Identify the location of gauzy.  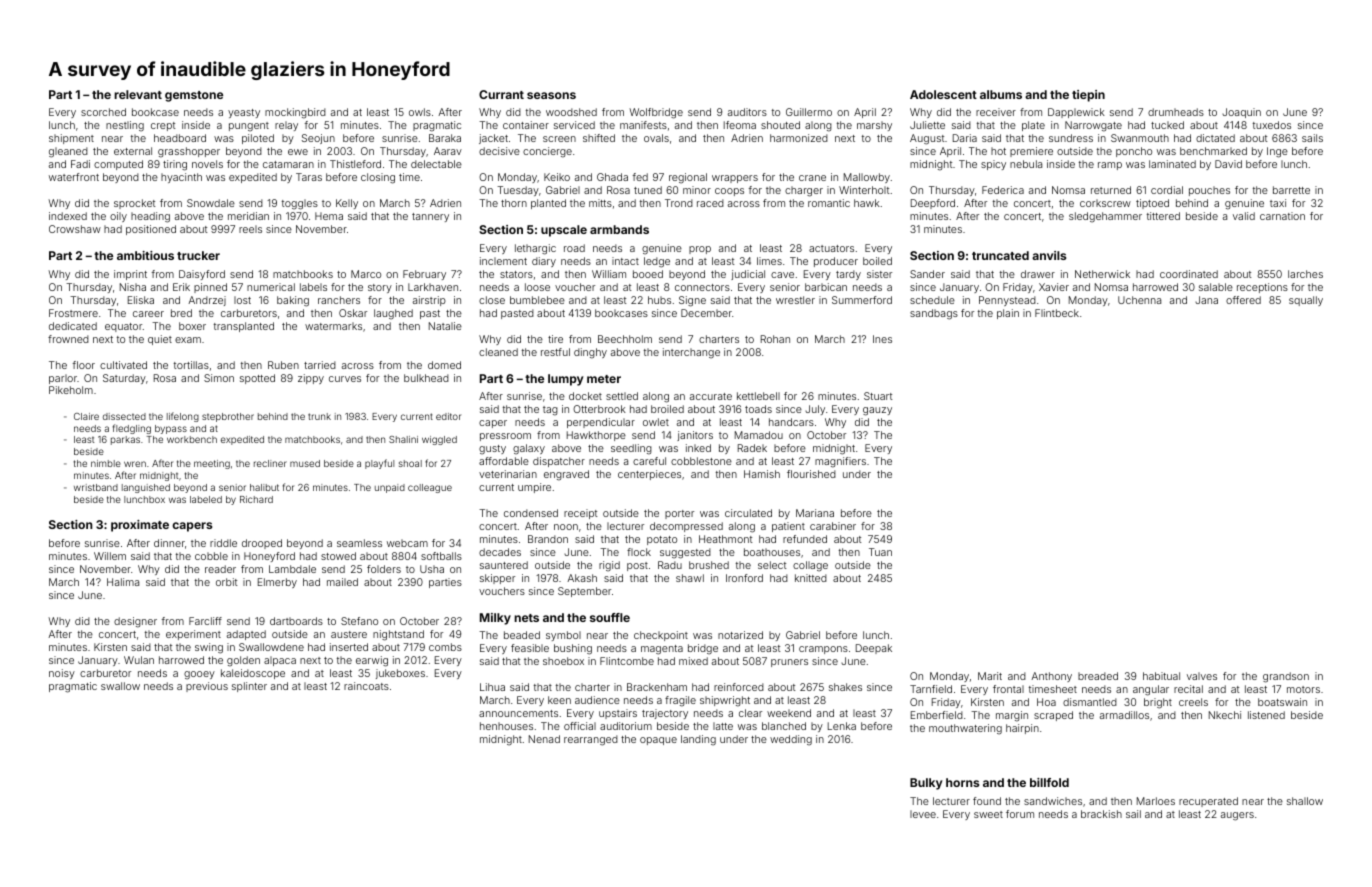
(877, 411).
